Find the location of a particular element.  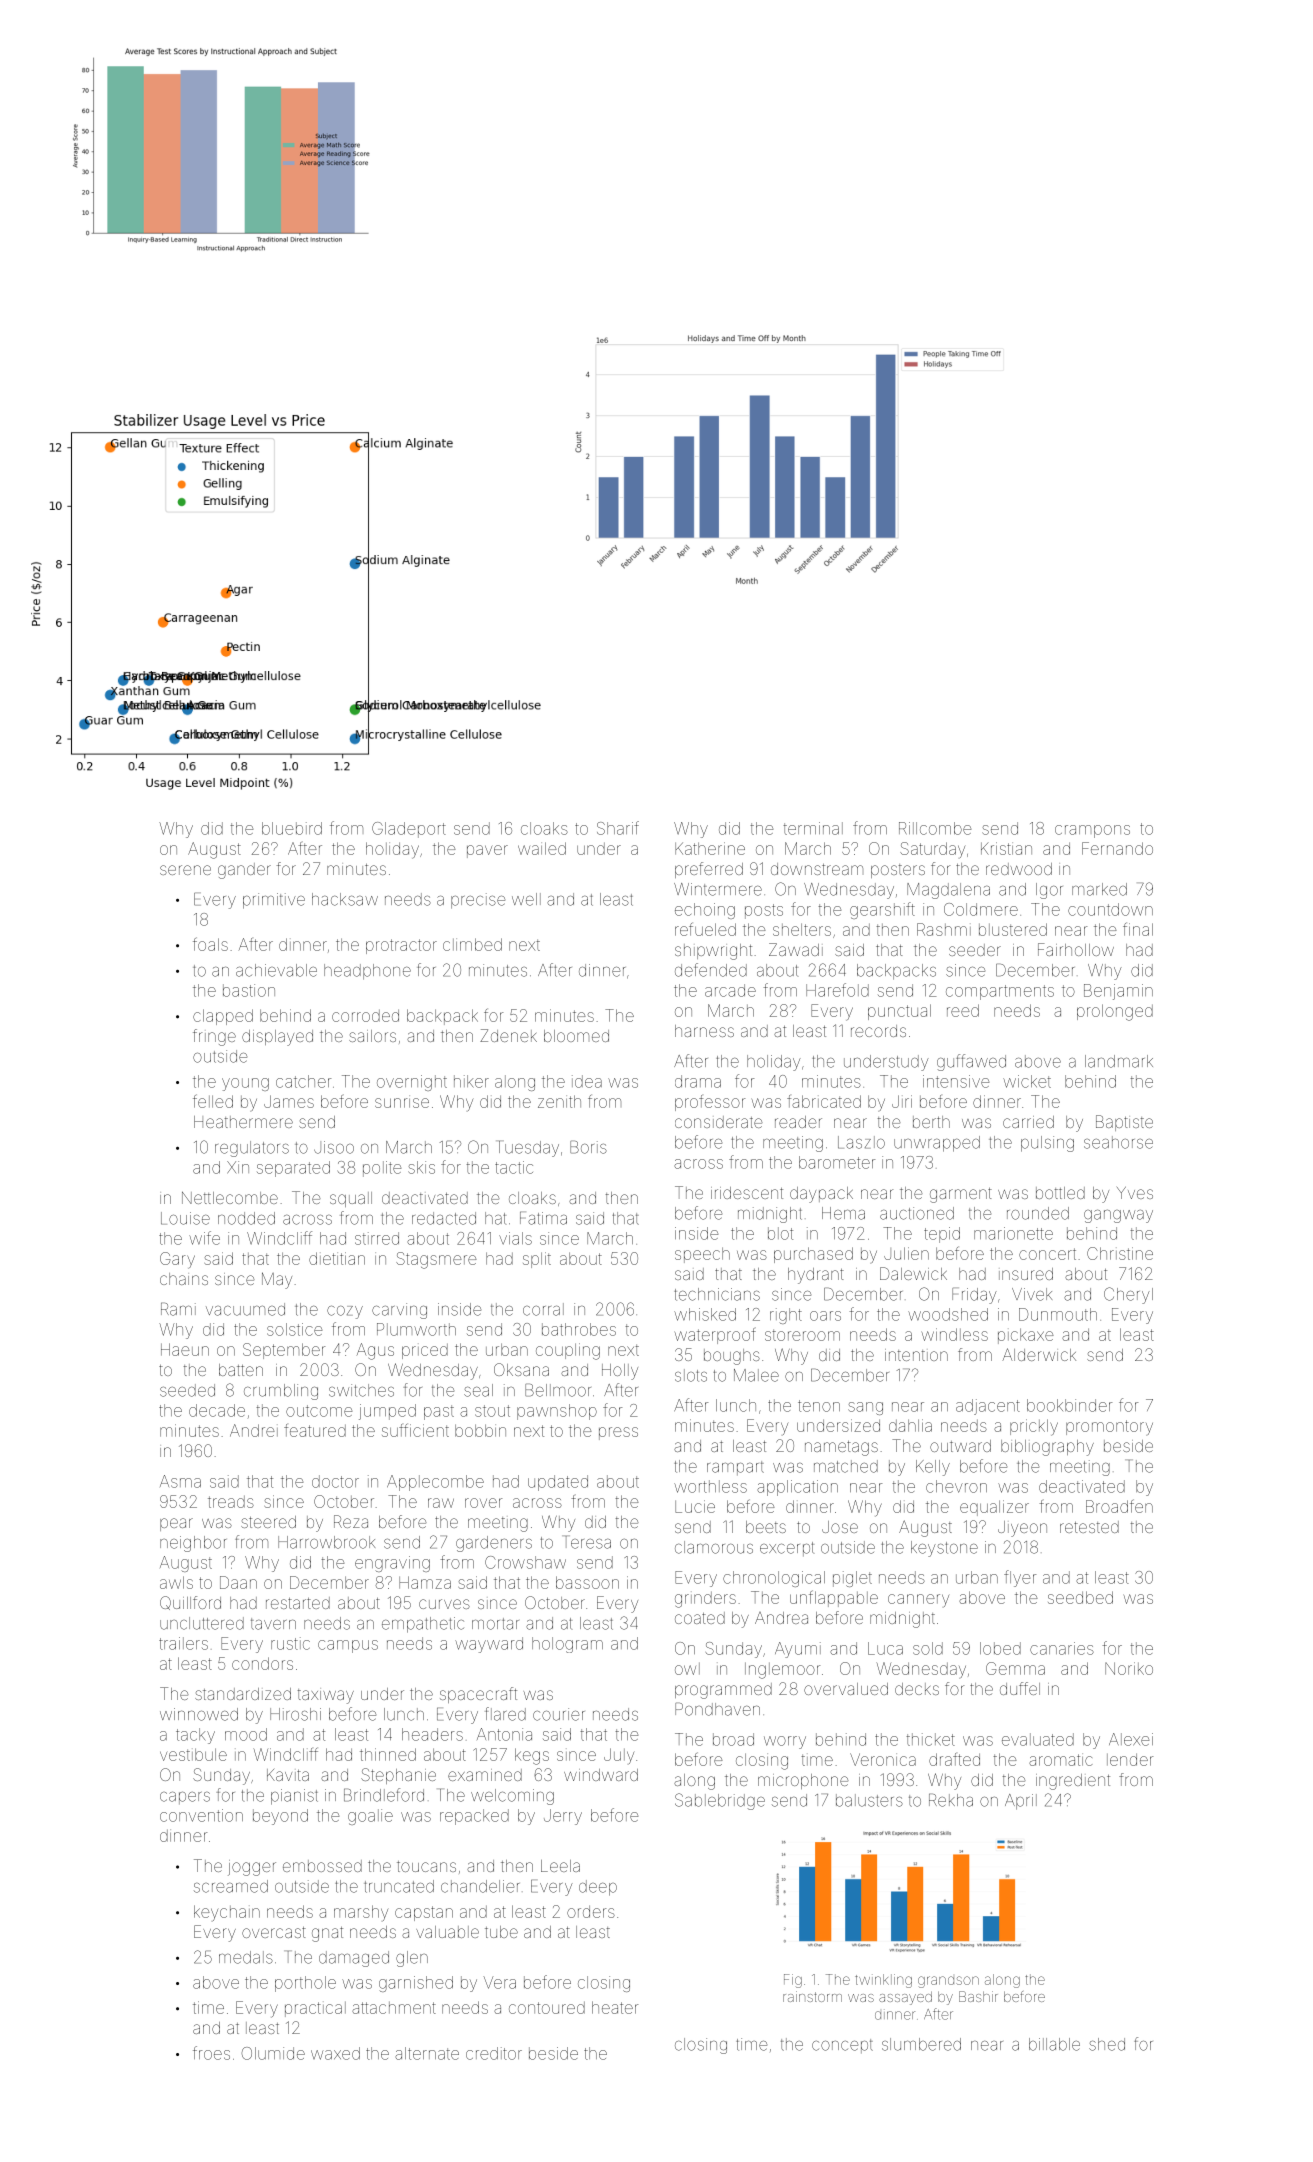

froes is located at coordinates (211, 2053).
